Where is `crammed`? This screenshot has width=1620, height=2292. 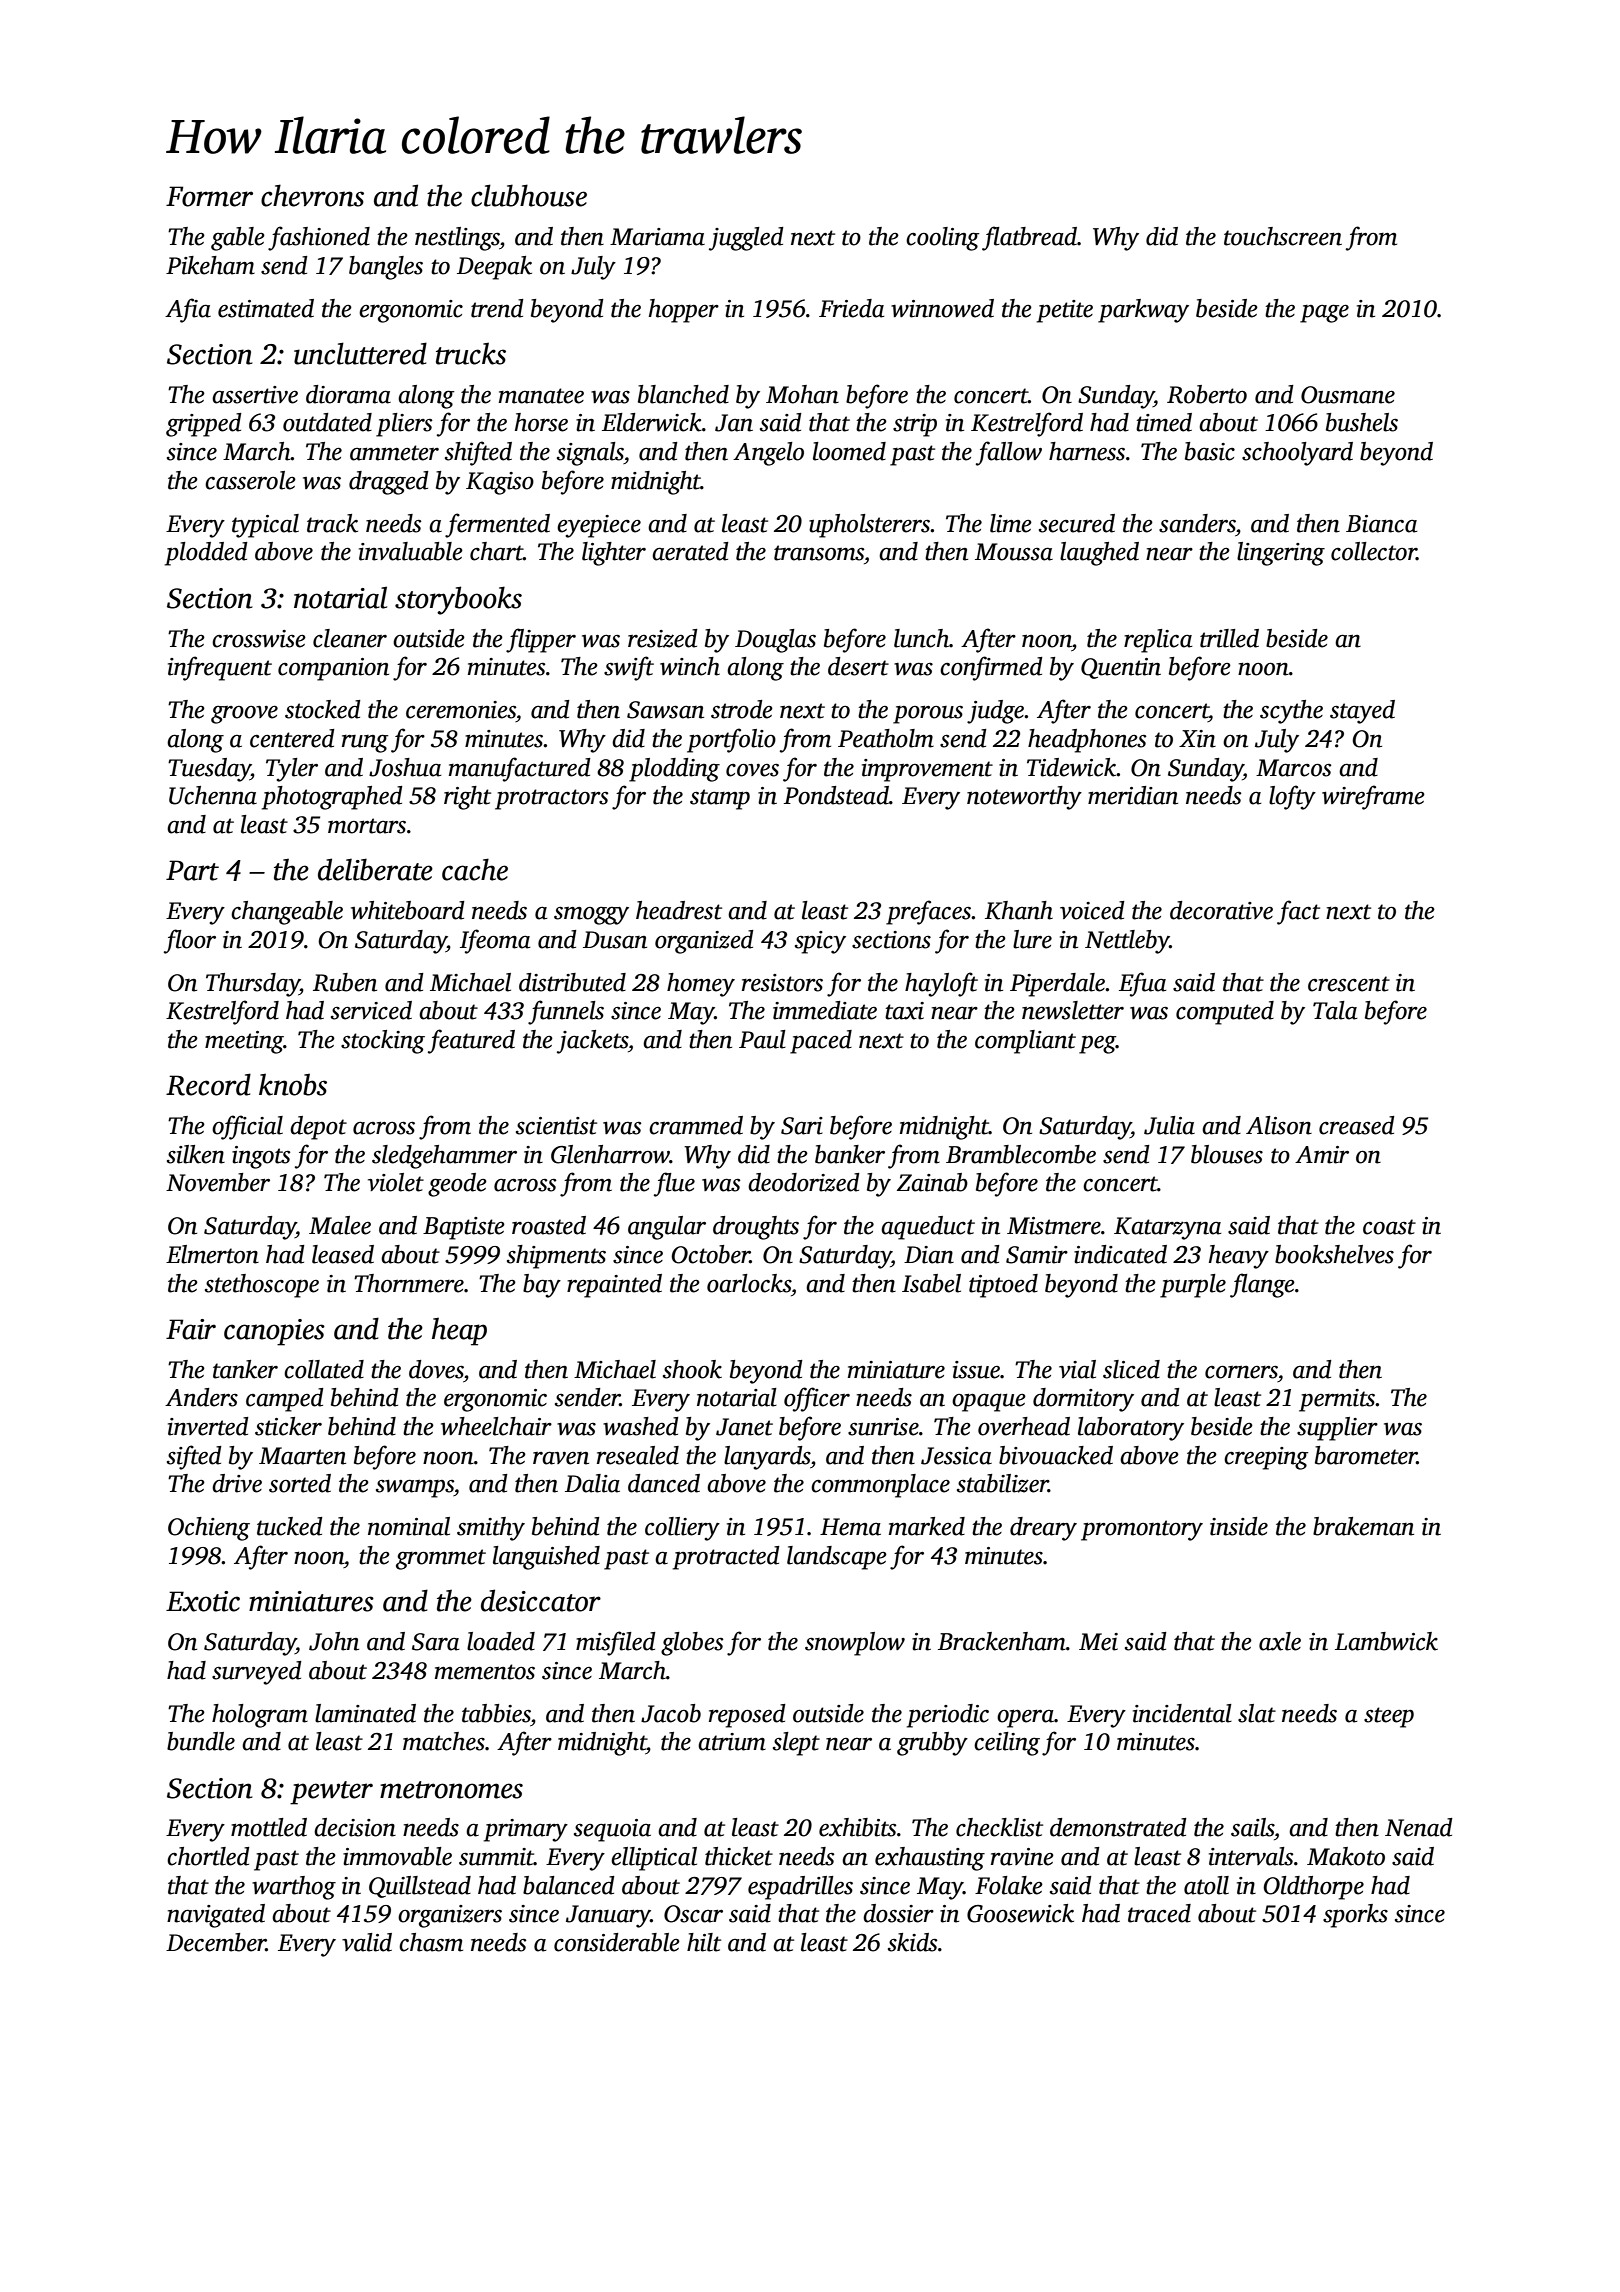
crammed is located at coordinates (696, 1125).
